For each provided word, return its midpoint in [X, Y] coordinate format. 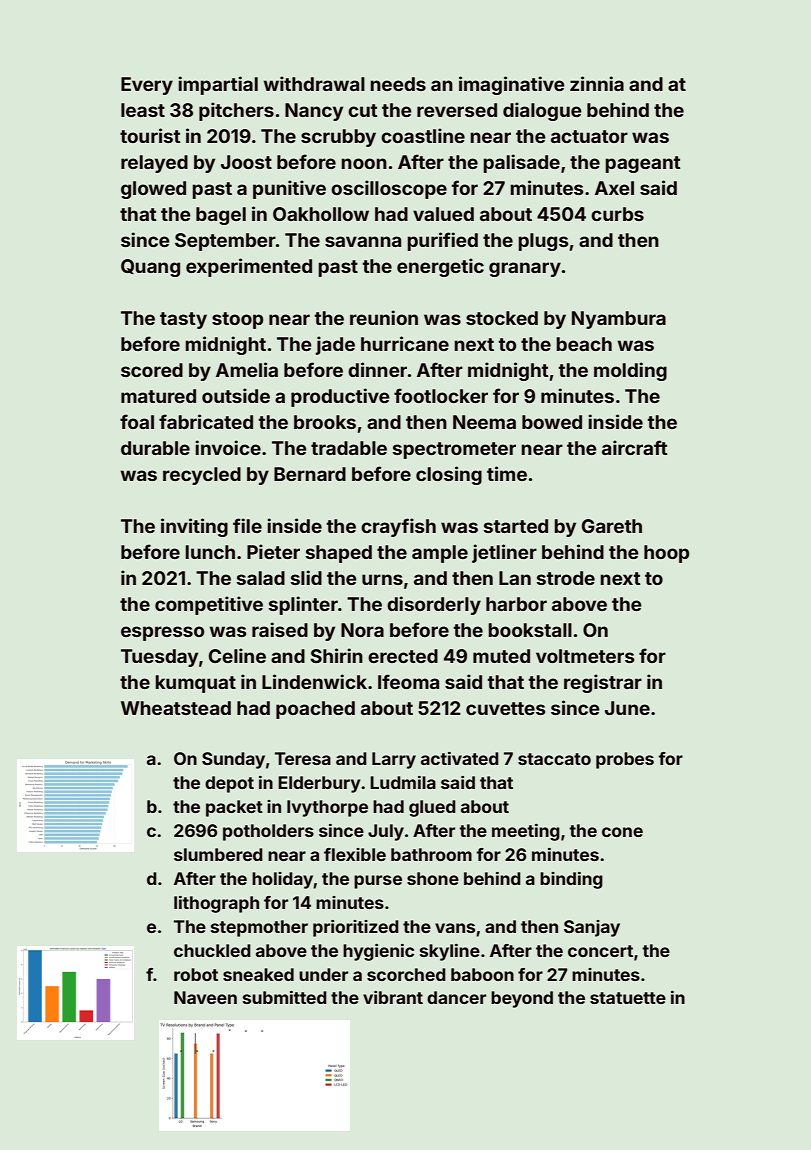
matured [158, 396]
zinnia [597, 83]
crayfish [398, 527]
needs [398, 84]
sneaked [258, 974]
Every [147, 86]
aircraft [635, 447]
